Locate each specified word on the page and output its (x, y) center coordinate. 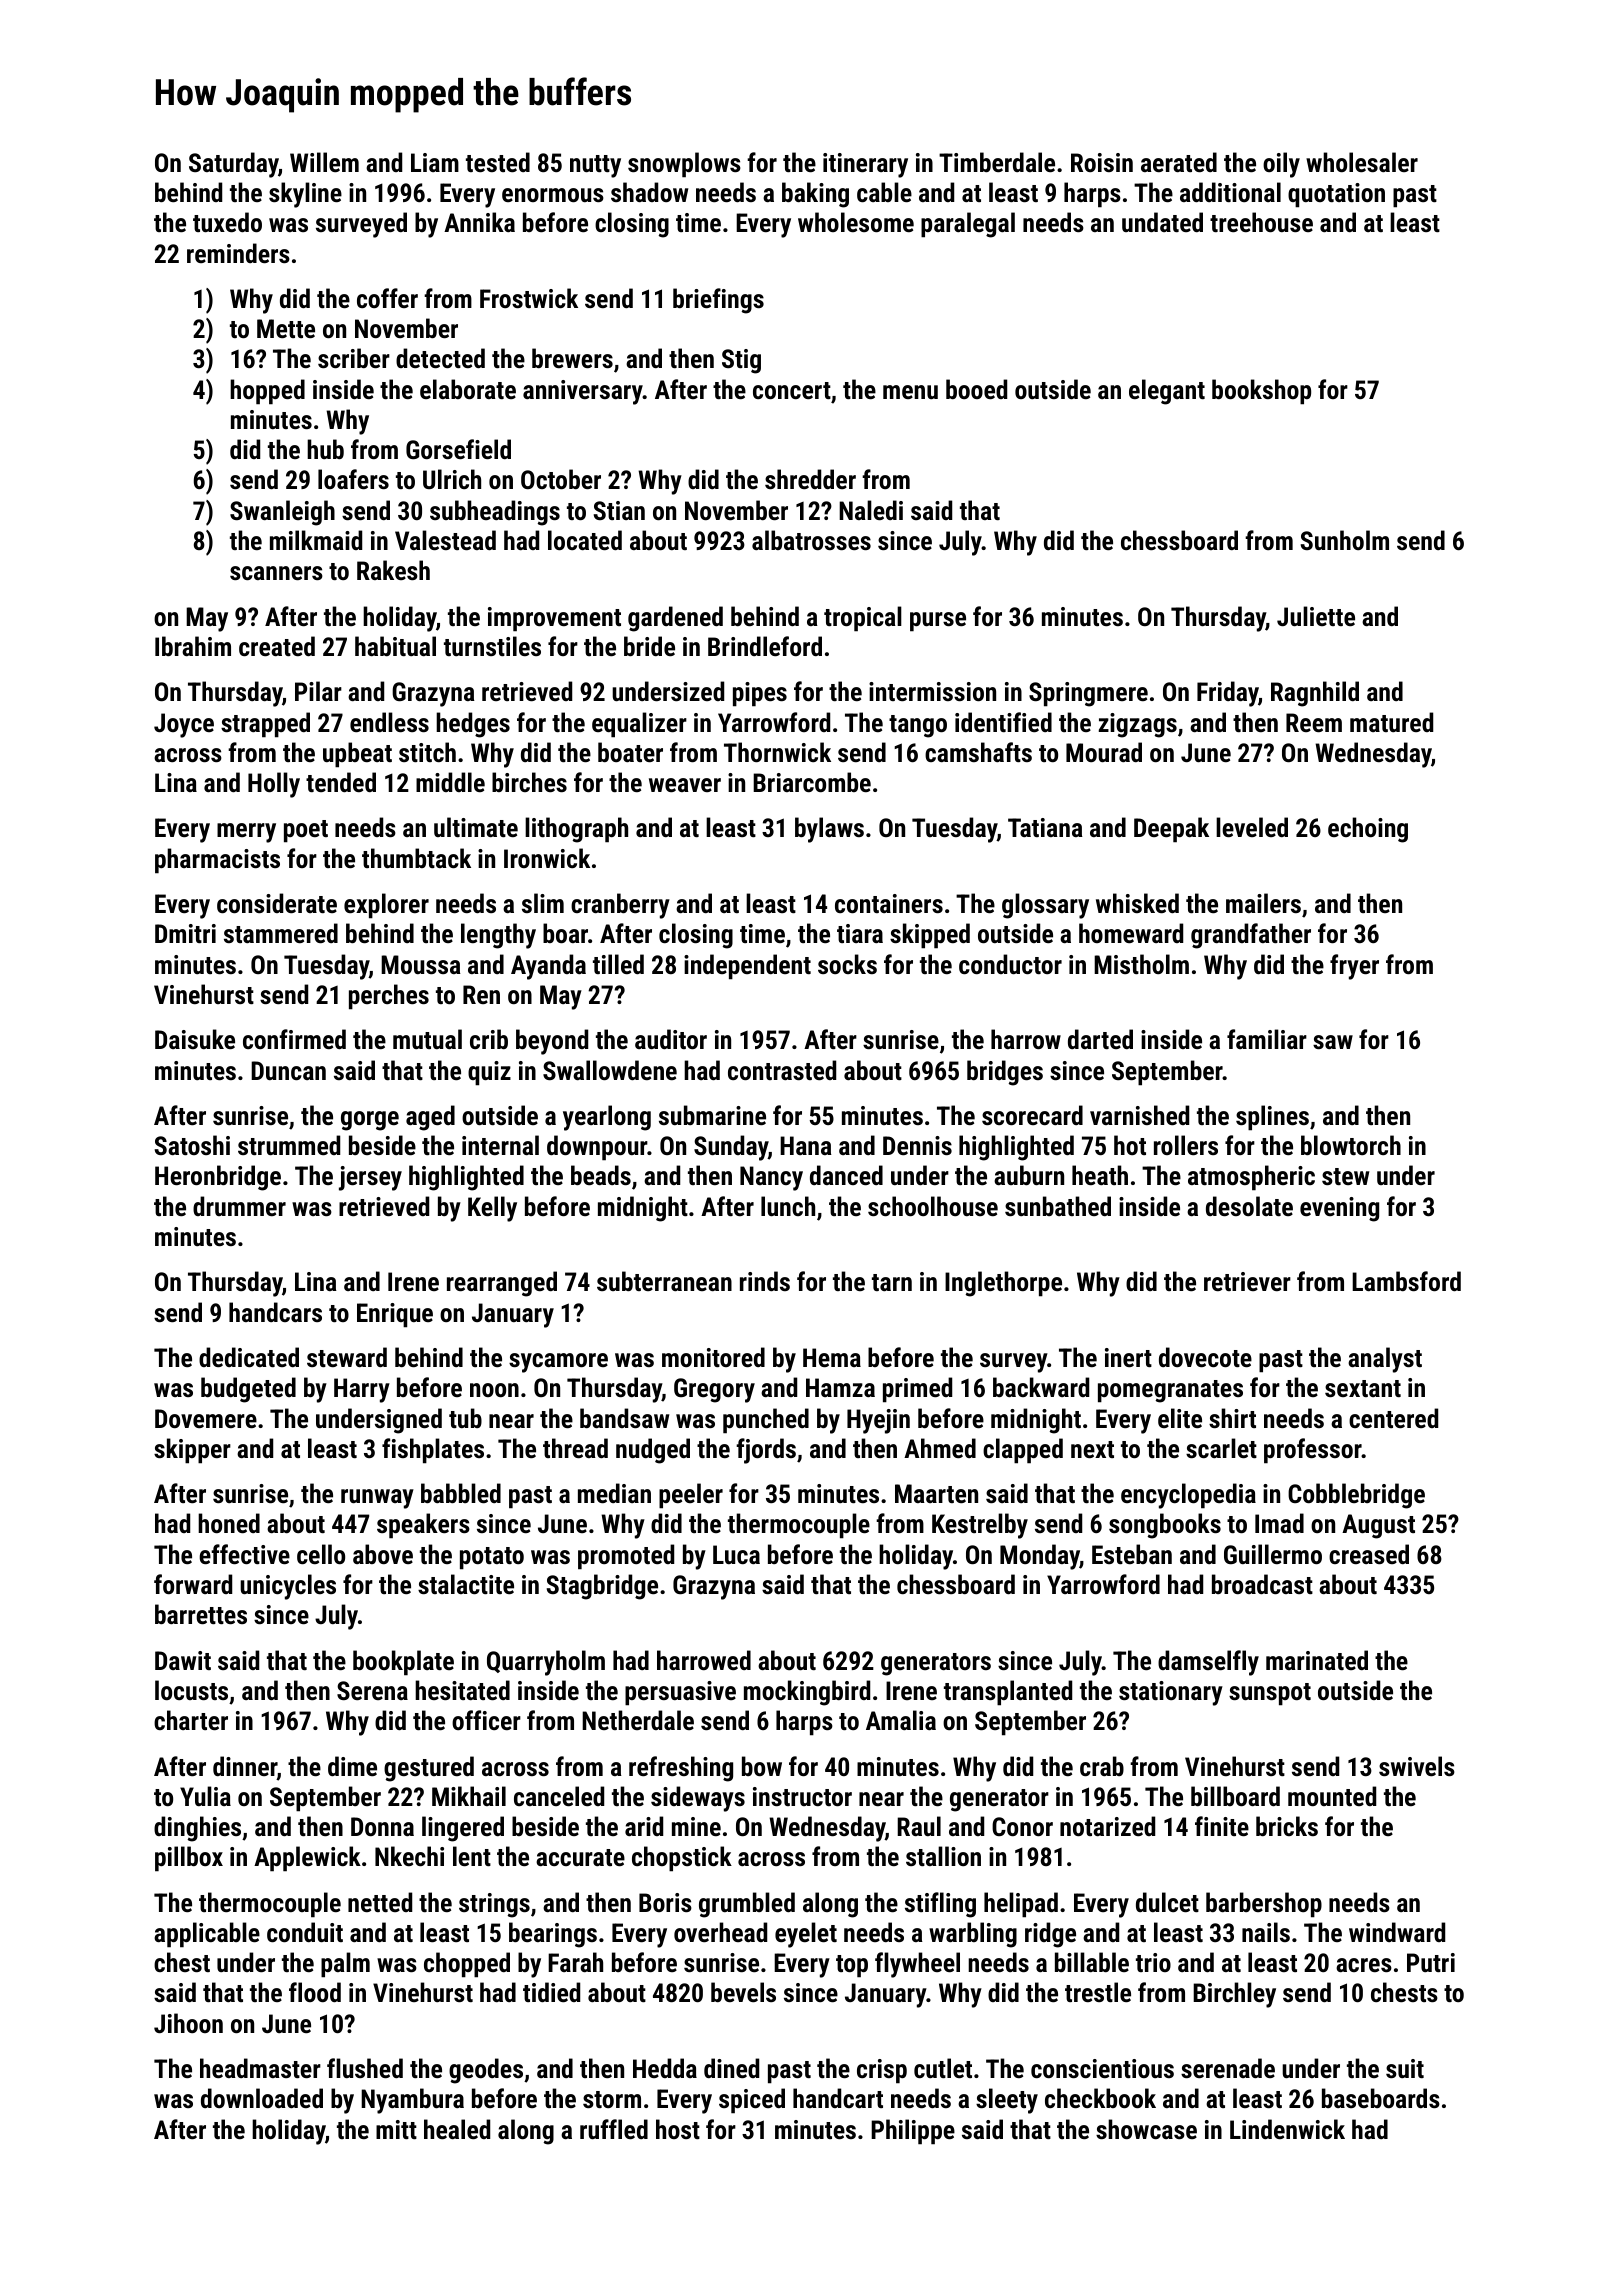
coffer (387, 298)
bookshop (1261, 392)
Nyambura (412, 2101)
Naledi (871, 510)
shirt (1232, 1418)
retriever (1247, 1281)
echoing (1368, 830)
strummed (289, 1145)
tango (918, 726)
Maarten (936, 1493)
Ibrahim (193, 646)
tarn (892, 1282)
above (383, 1554)
